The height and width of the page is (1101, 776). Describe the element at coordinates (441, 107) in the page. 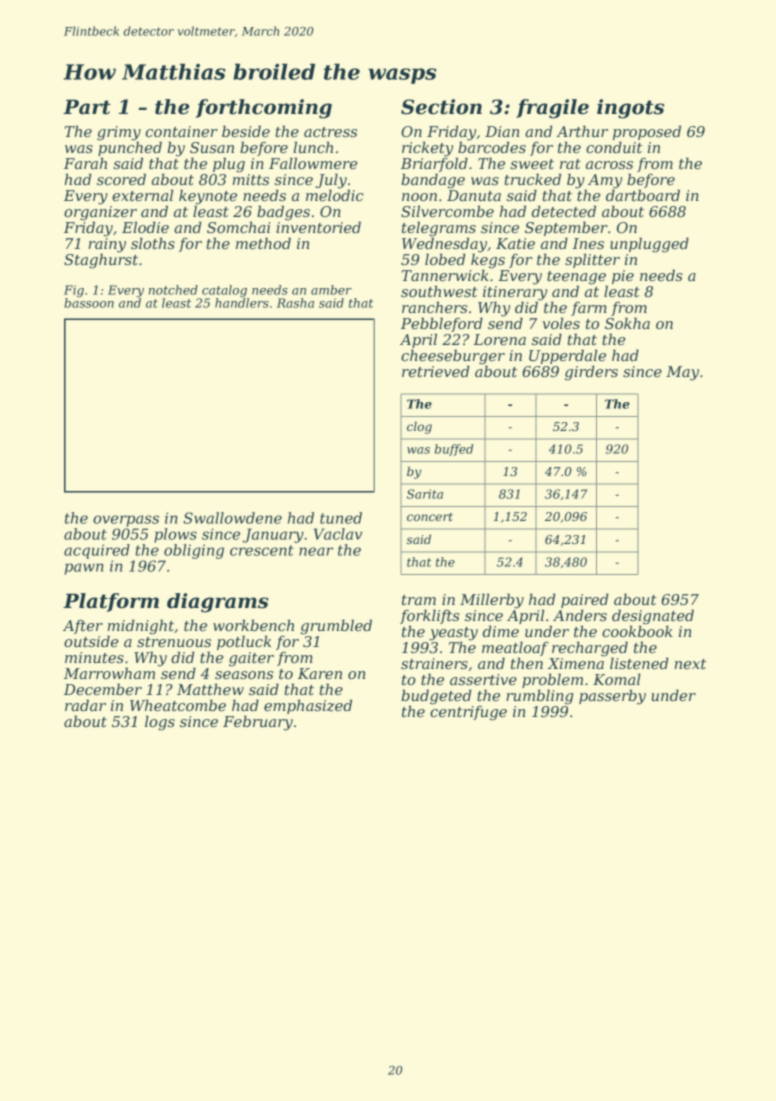

I see `Section` at that location.
